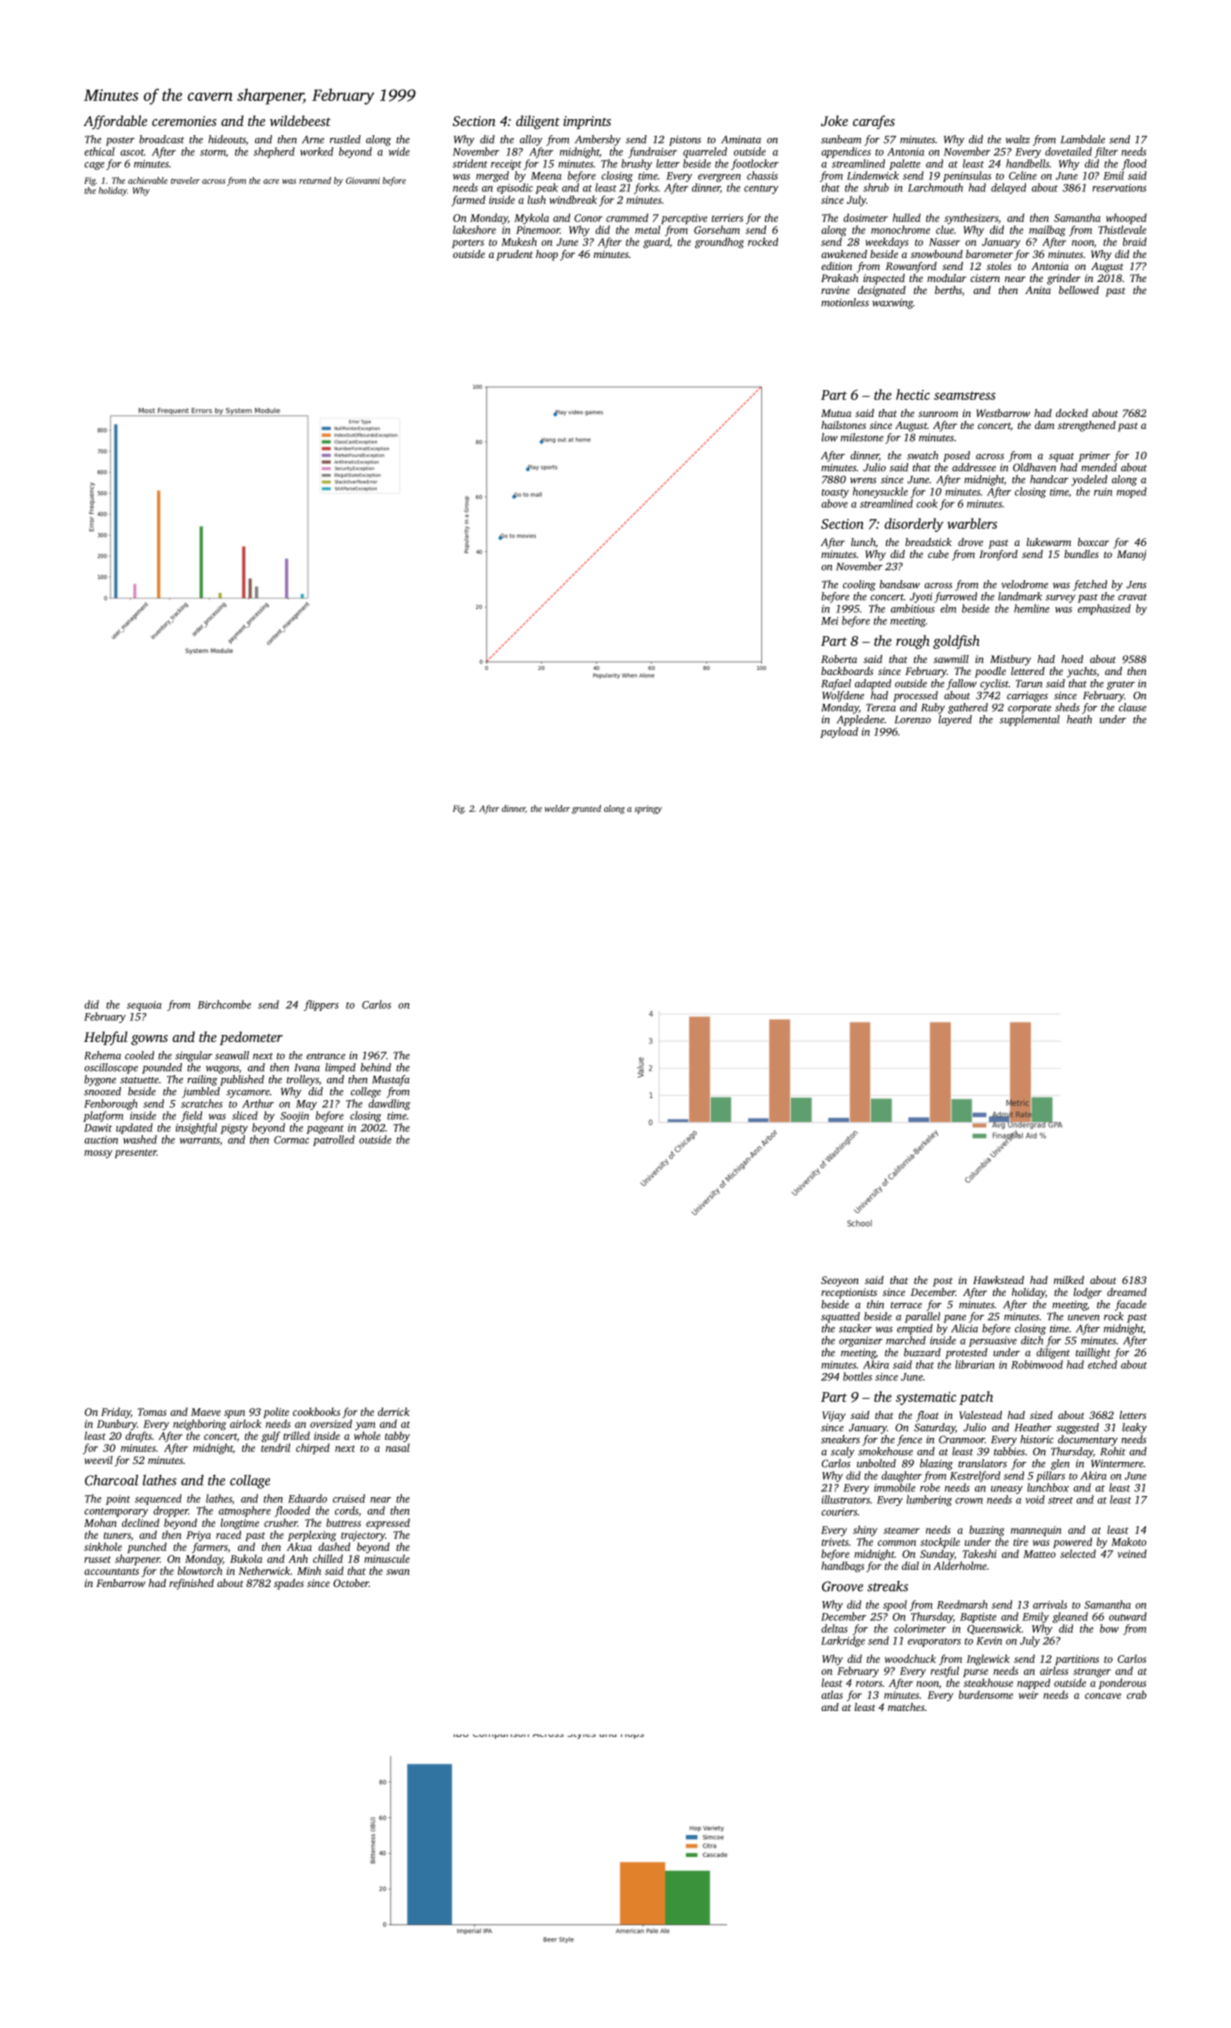 The image size is (1231, 2028). I want to click on rustled, so click(345, 139).
